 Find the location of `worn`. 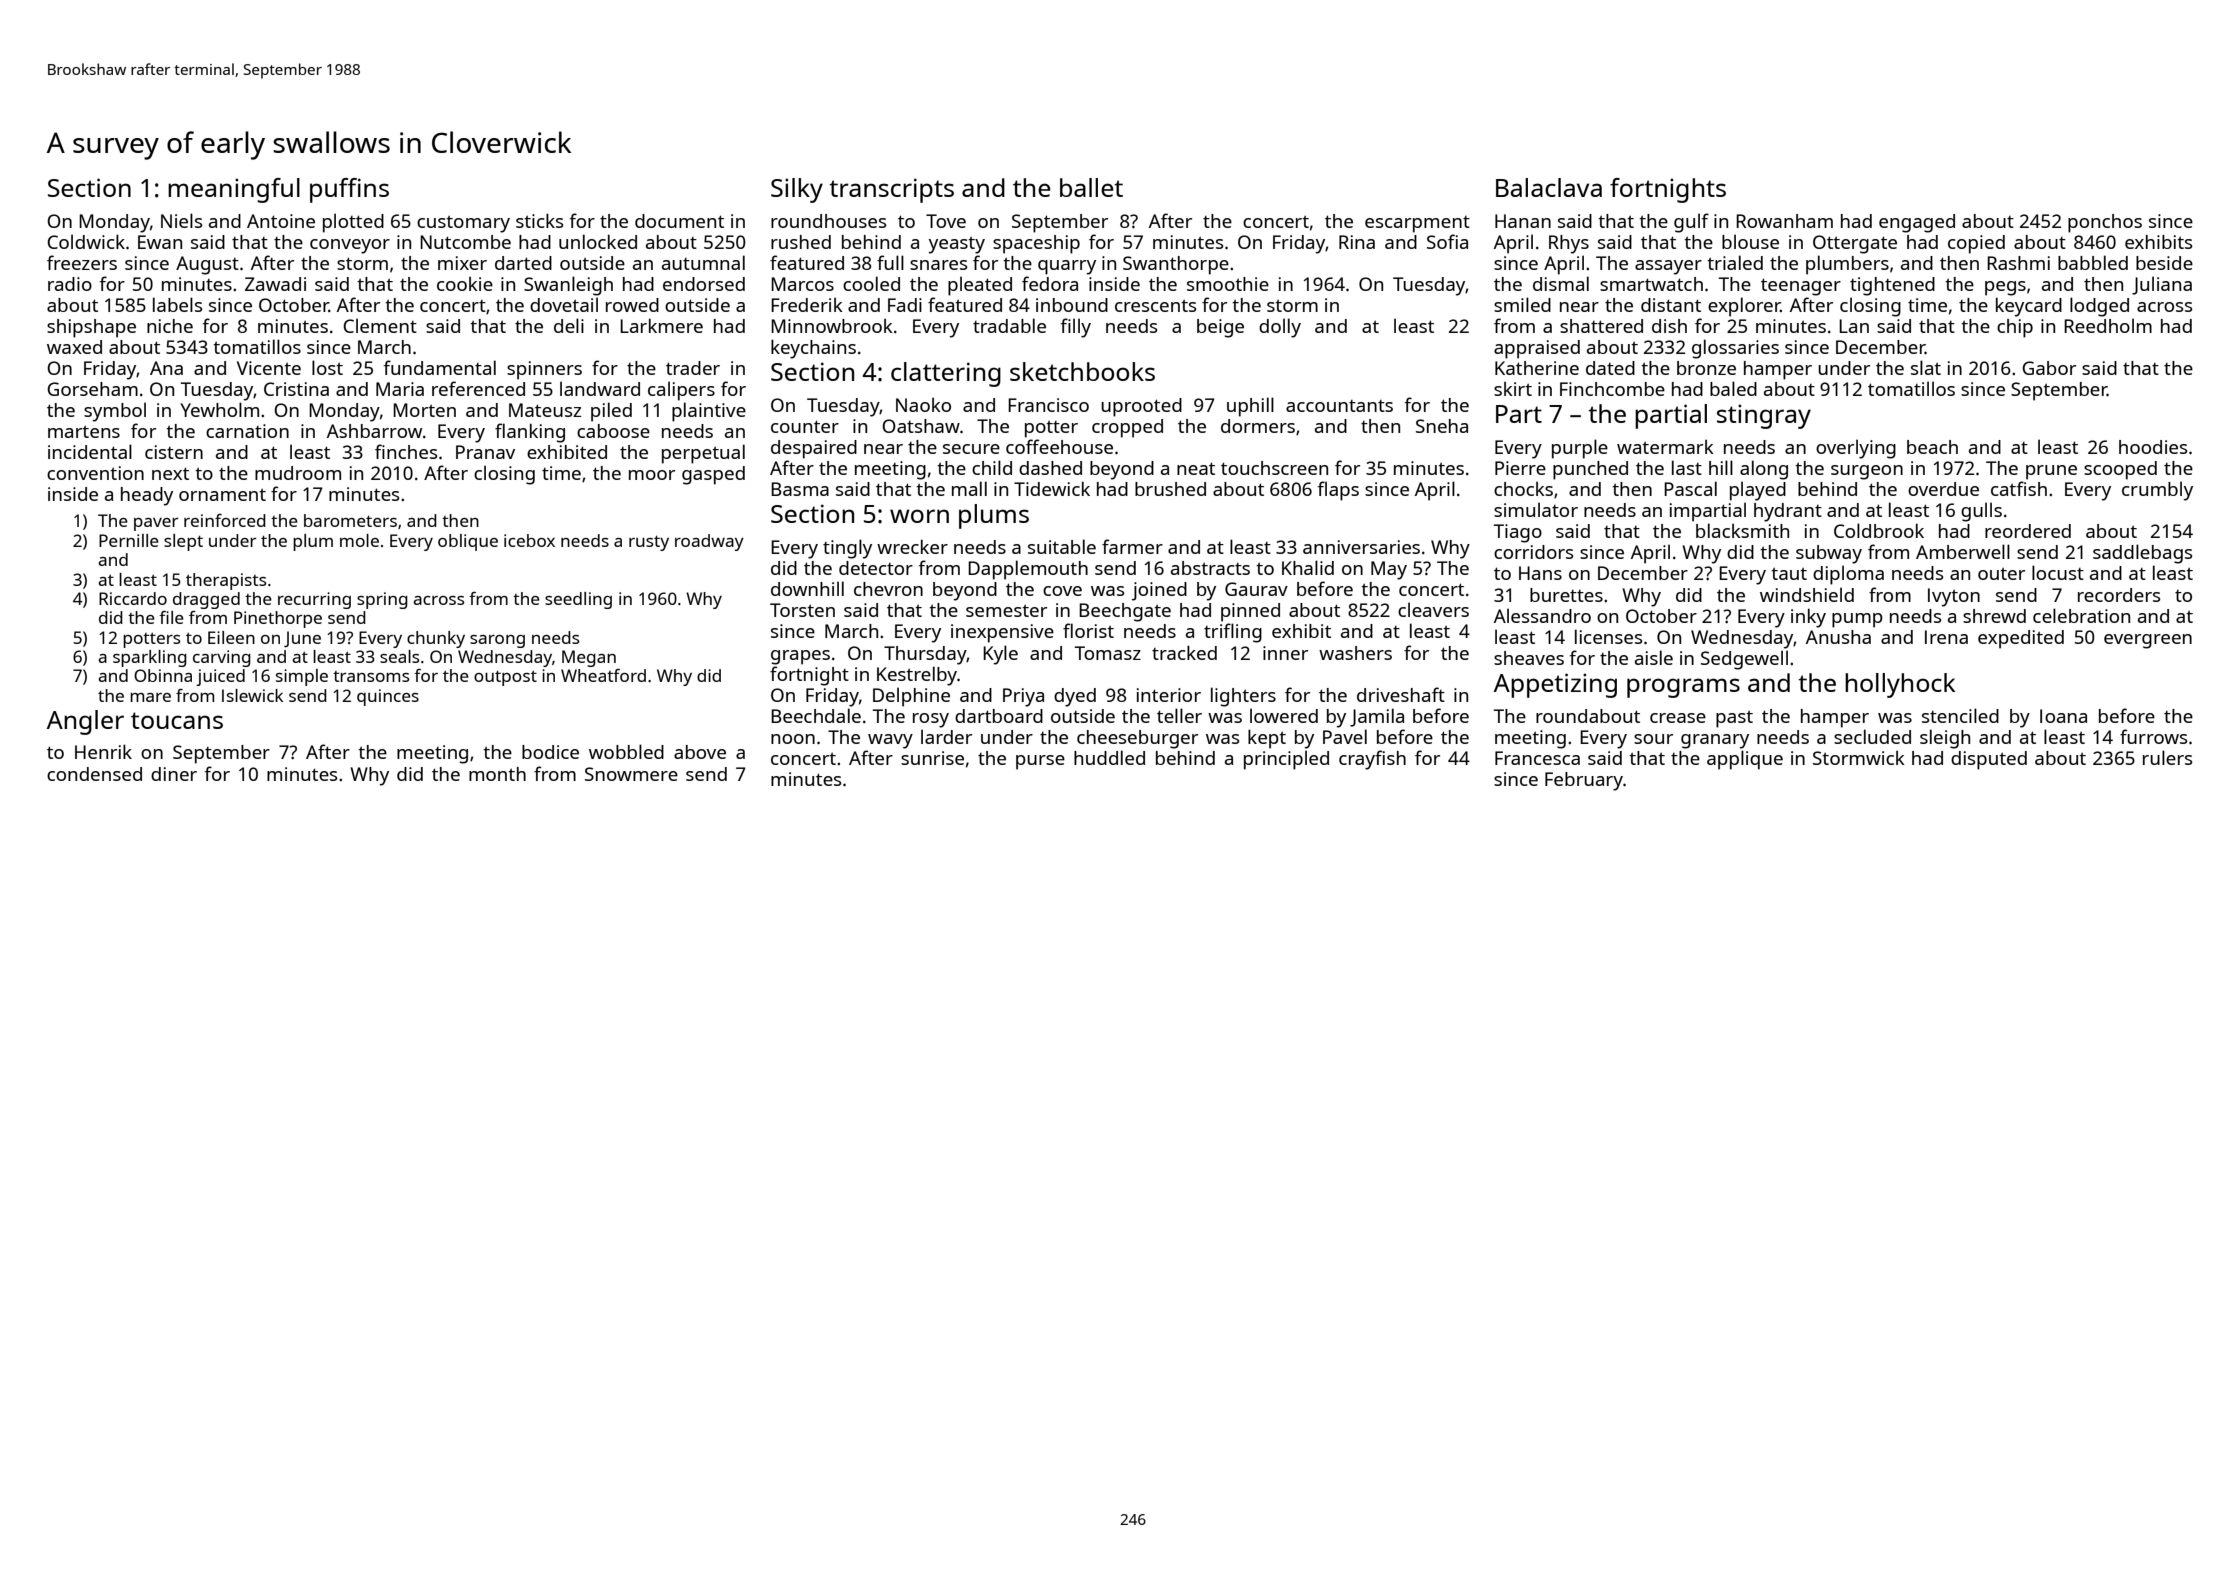

worn is located at coordinates (919, 516).
